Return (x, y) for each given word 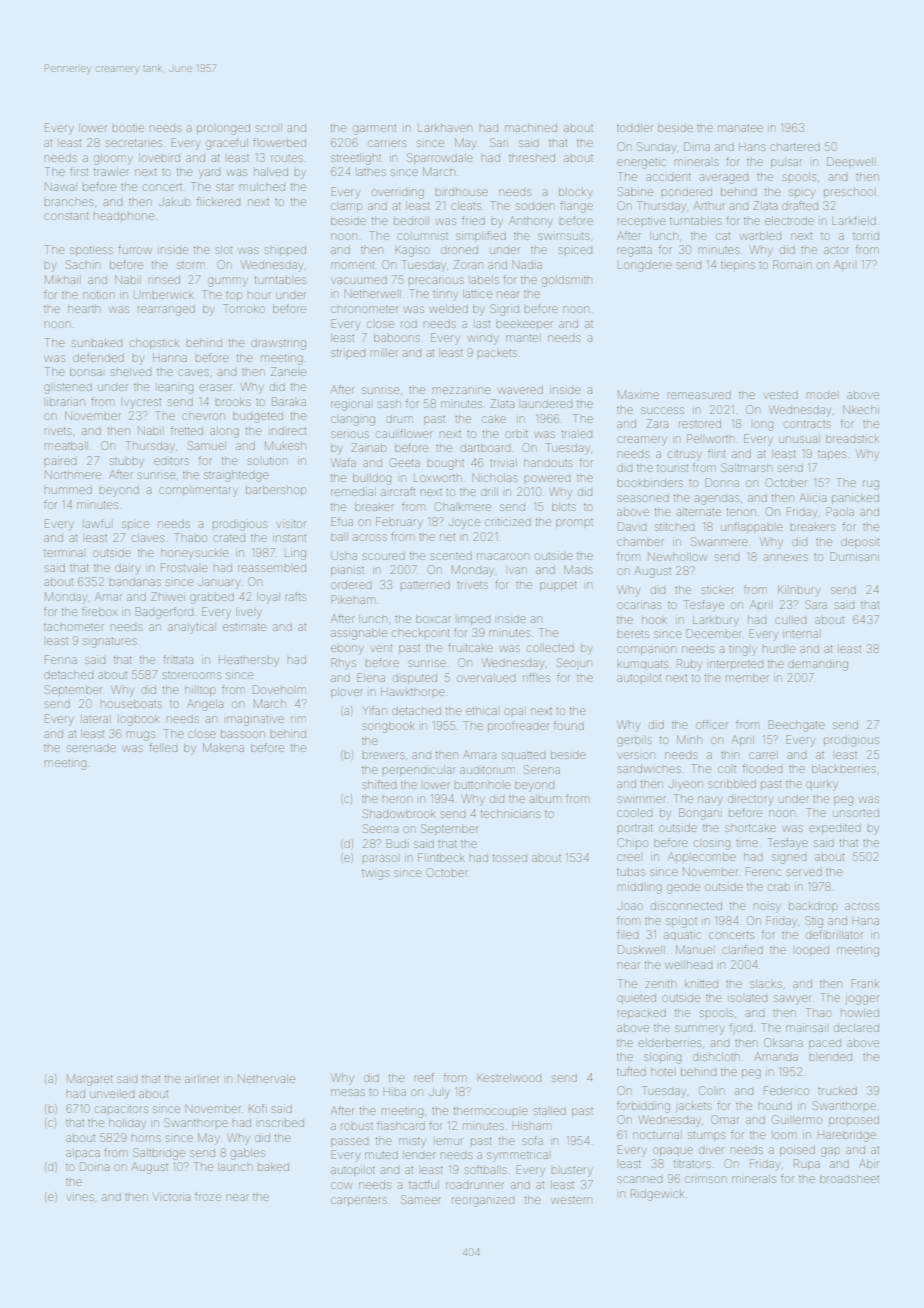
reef (424, 1077)
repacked (642, 1014)
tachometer (74, 627)
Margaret (90, 1080)
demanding (818, 665)
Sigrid (504, 310)
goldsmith (567, 281)
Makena (223, 747)
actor (836, 250)
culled (790, 620)
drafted (800, 205)
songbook (389, 727)
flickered (218, 201)
